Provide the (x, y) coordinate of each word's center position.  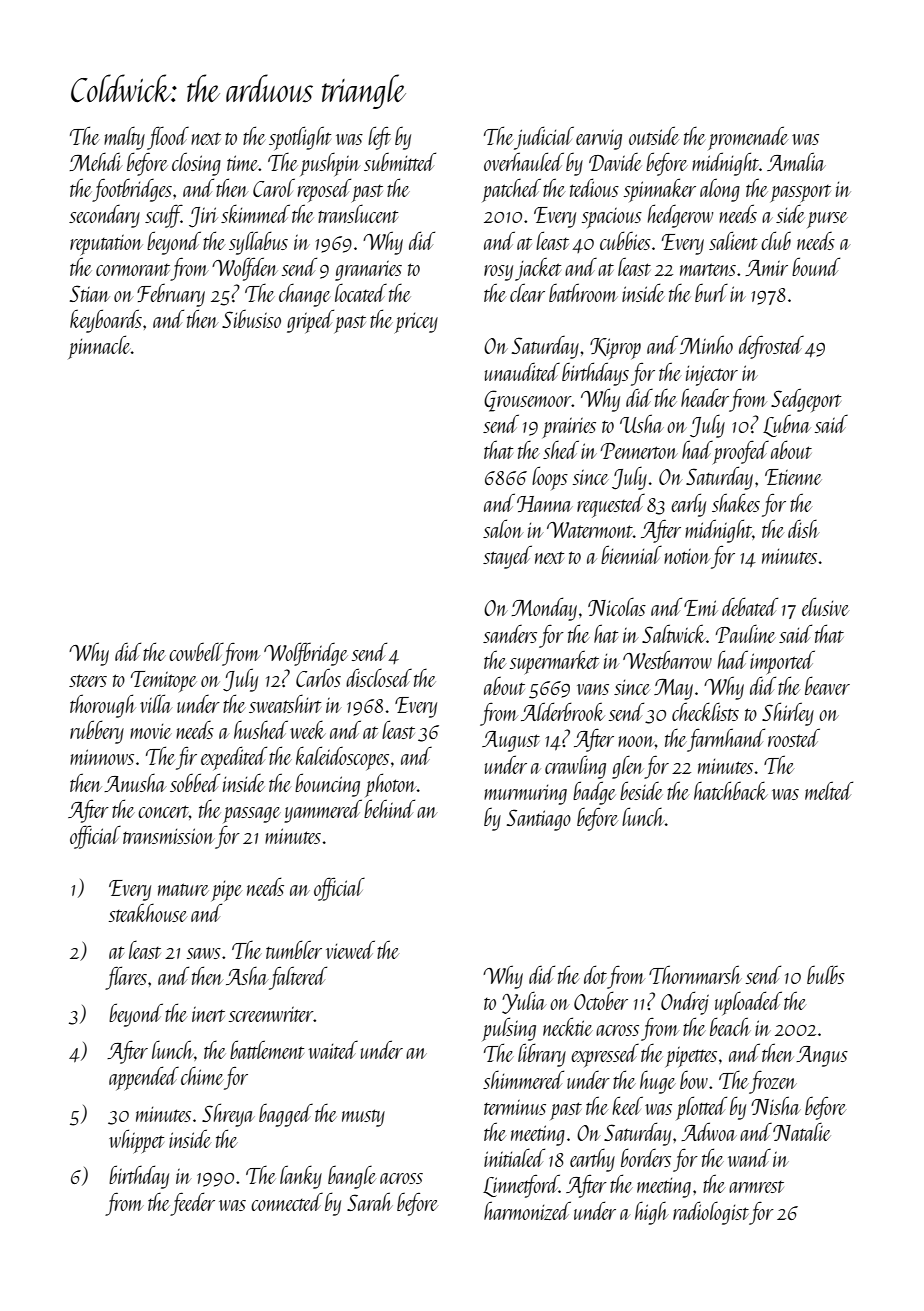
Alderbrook (563, 711)
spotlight (300, 138)
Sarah (370, 1201)
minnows (102, 757)
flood (168, 138)
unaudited (522, 372)
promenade (748, 138)
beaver (827, 685)
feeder (192, 1204)
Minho (706, 344)
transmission (169, 836)
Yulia (524, 1002)
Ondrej (685, 1003)
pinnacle (99, 347)
